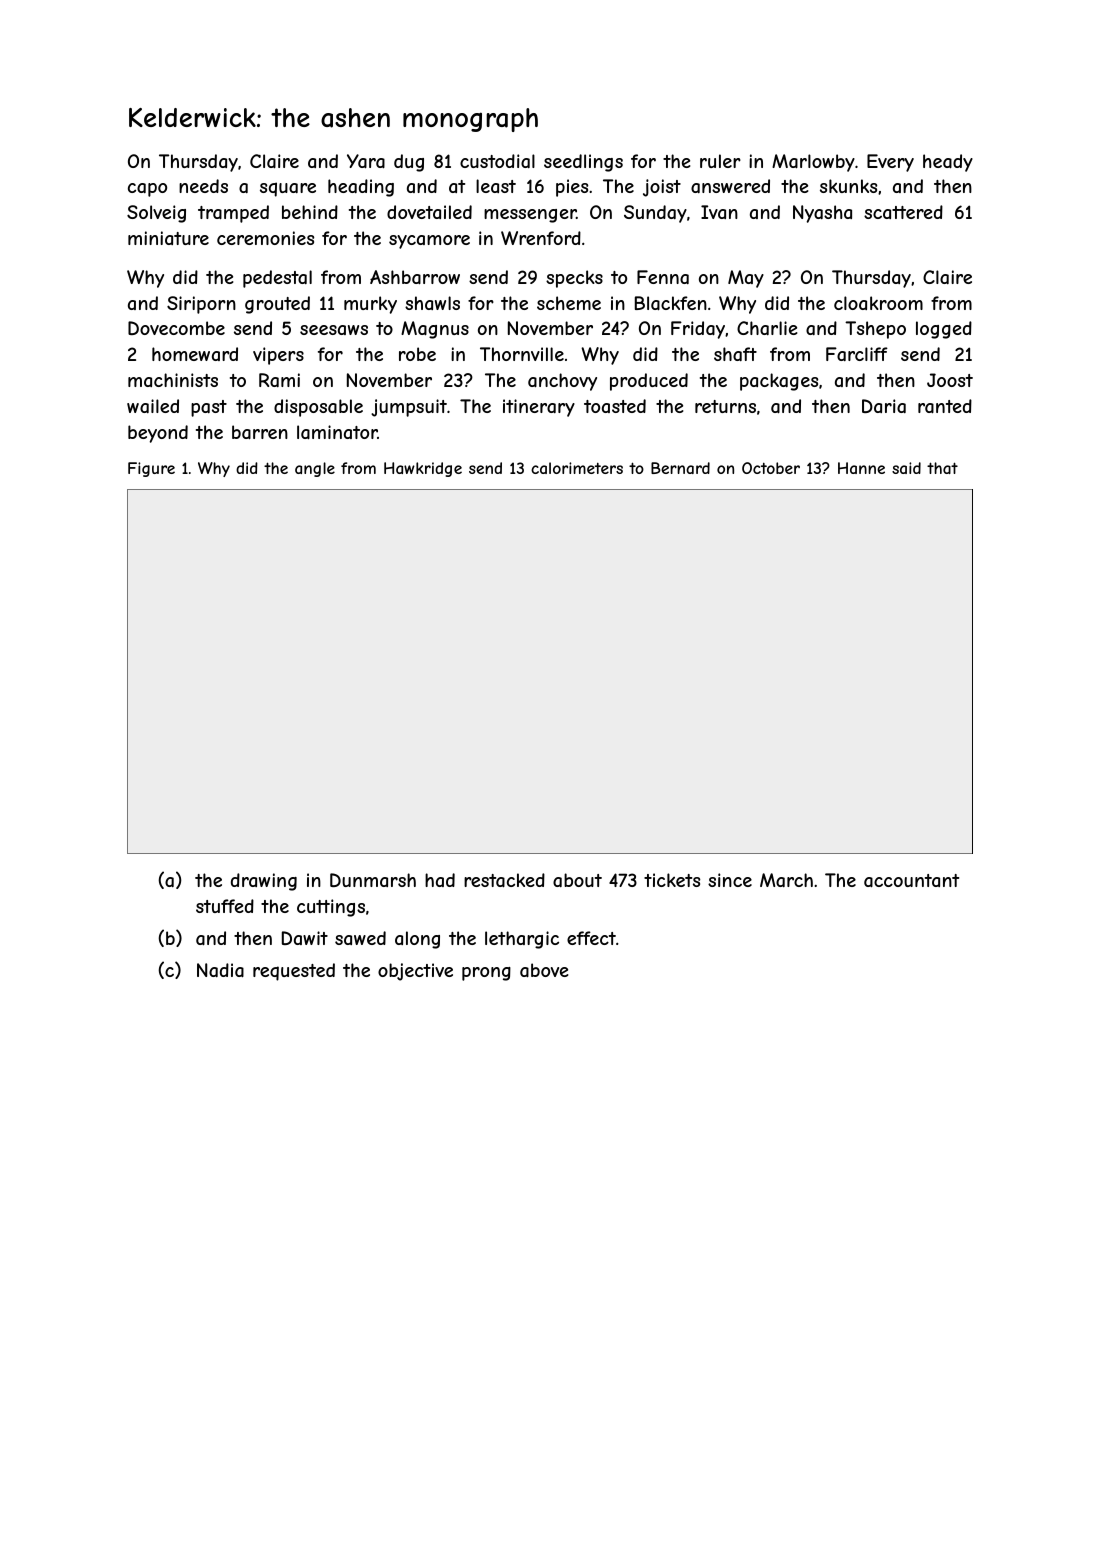 This page has width=1100, height=1556. Describe the element at coordinates (277, 279) in the page. I see `pedestal` at that location.
